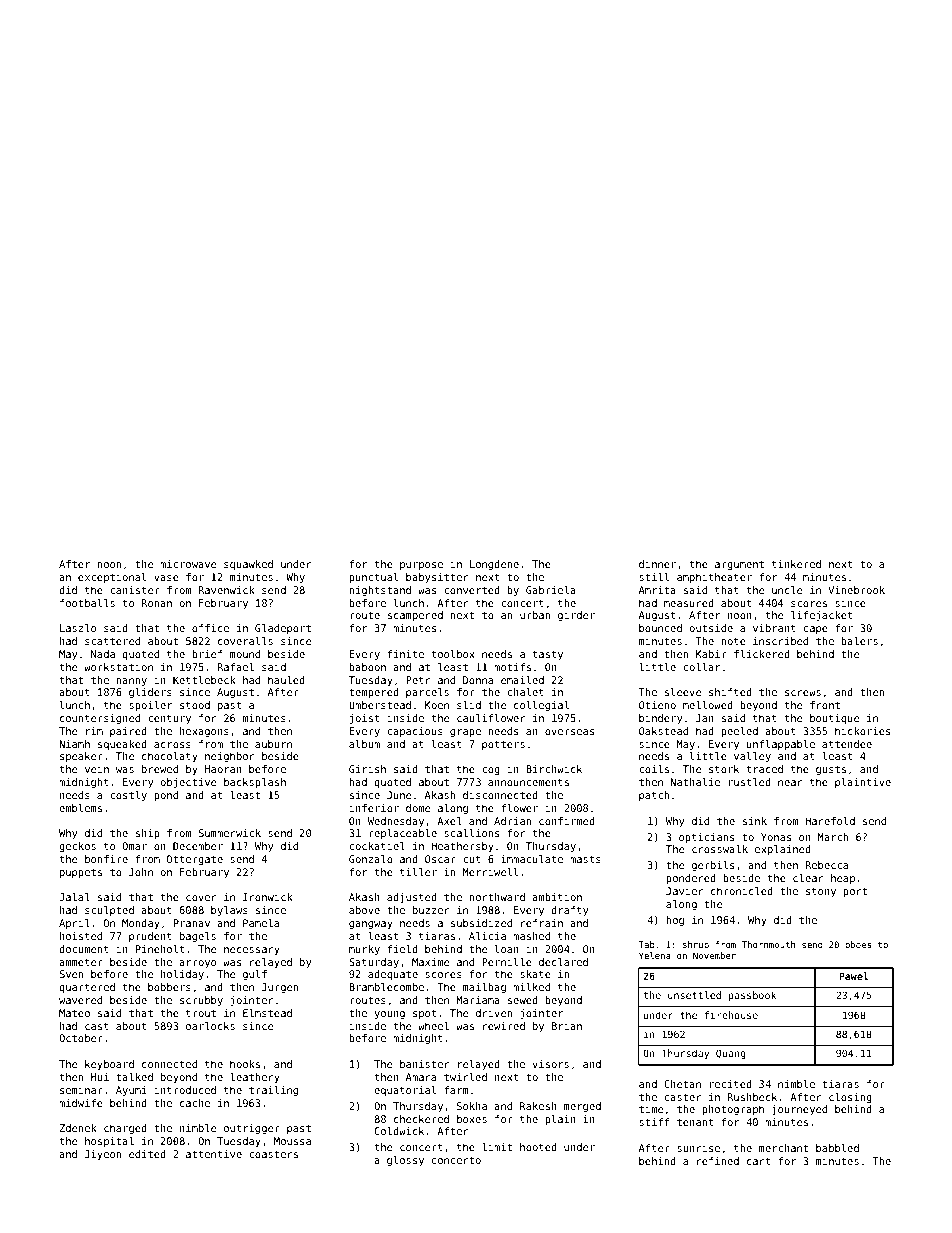  Describe the element at coordinates (858, 944) in the screenshot. I see `oboes` at that location.
